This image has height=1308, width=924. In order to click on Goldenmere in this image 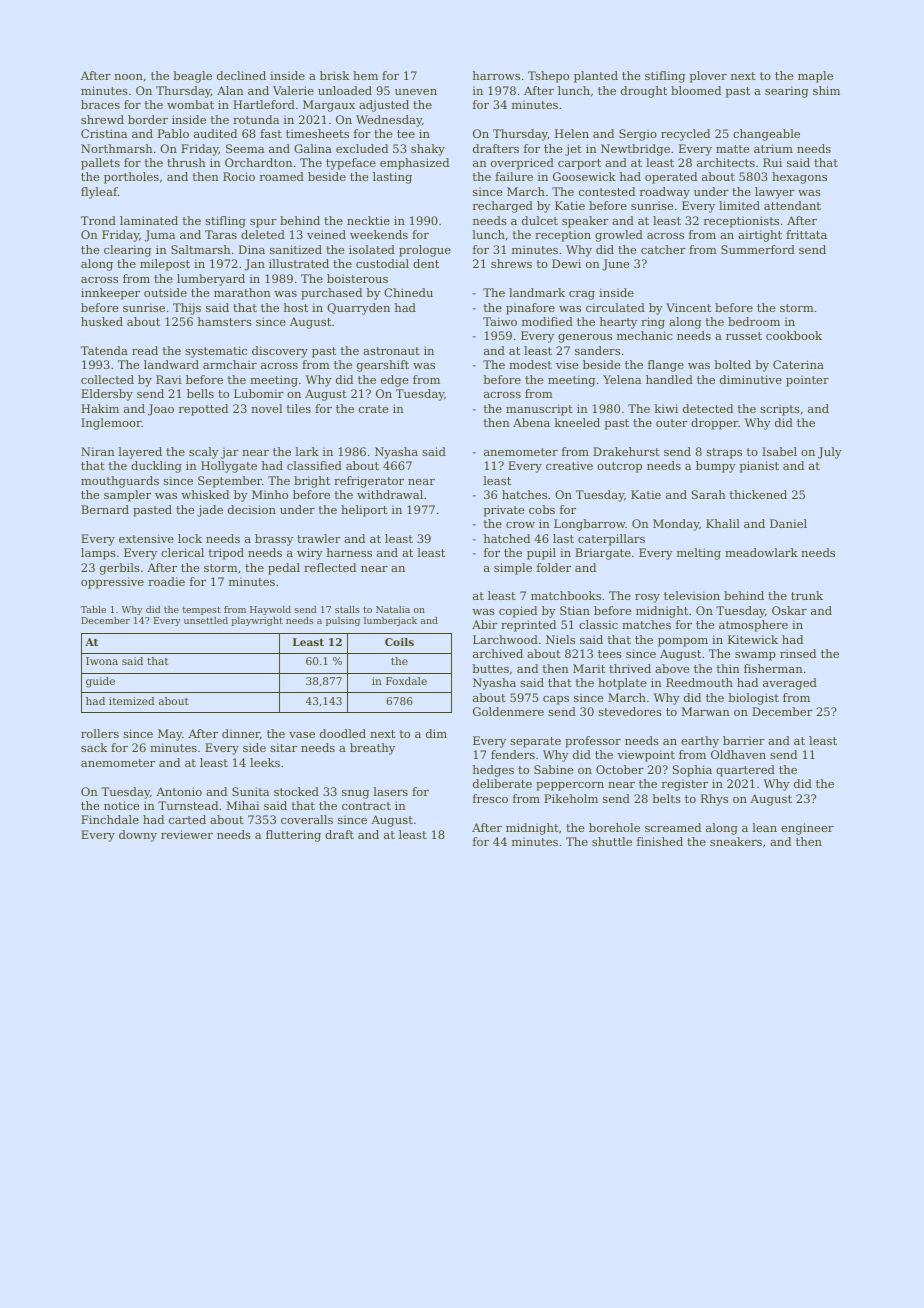, I will do `click(508, 711)`.
